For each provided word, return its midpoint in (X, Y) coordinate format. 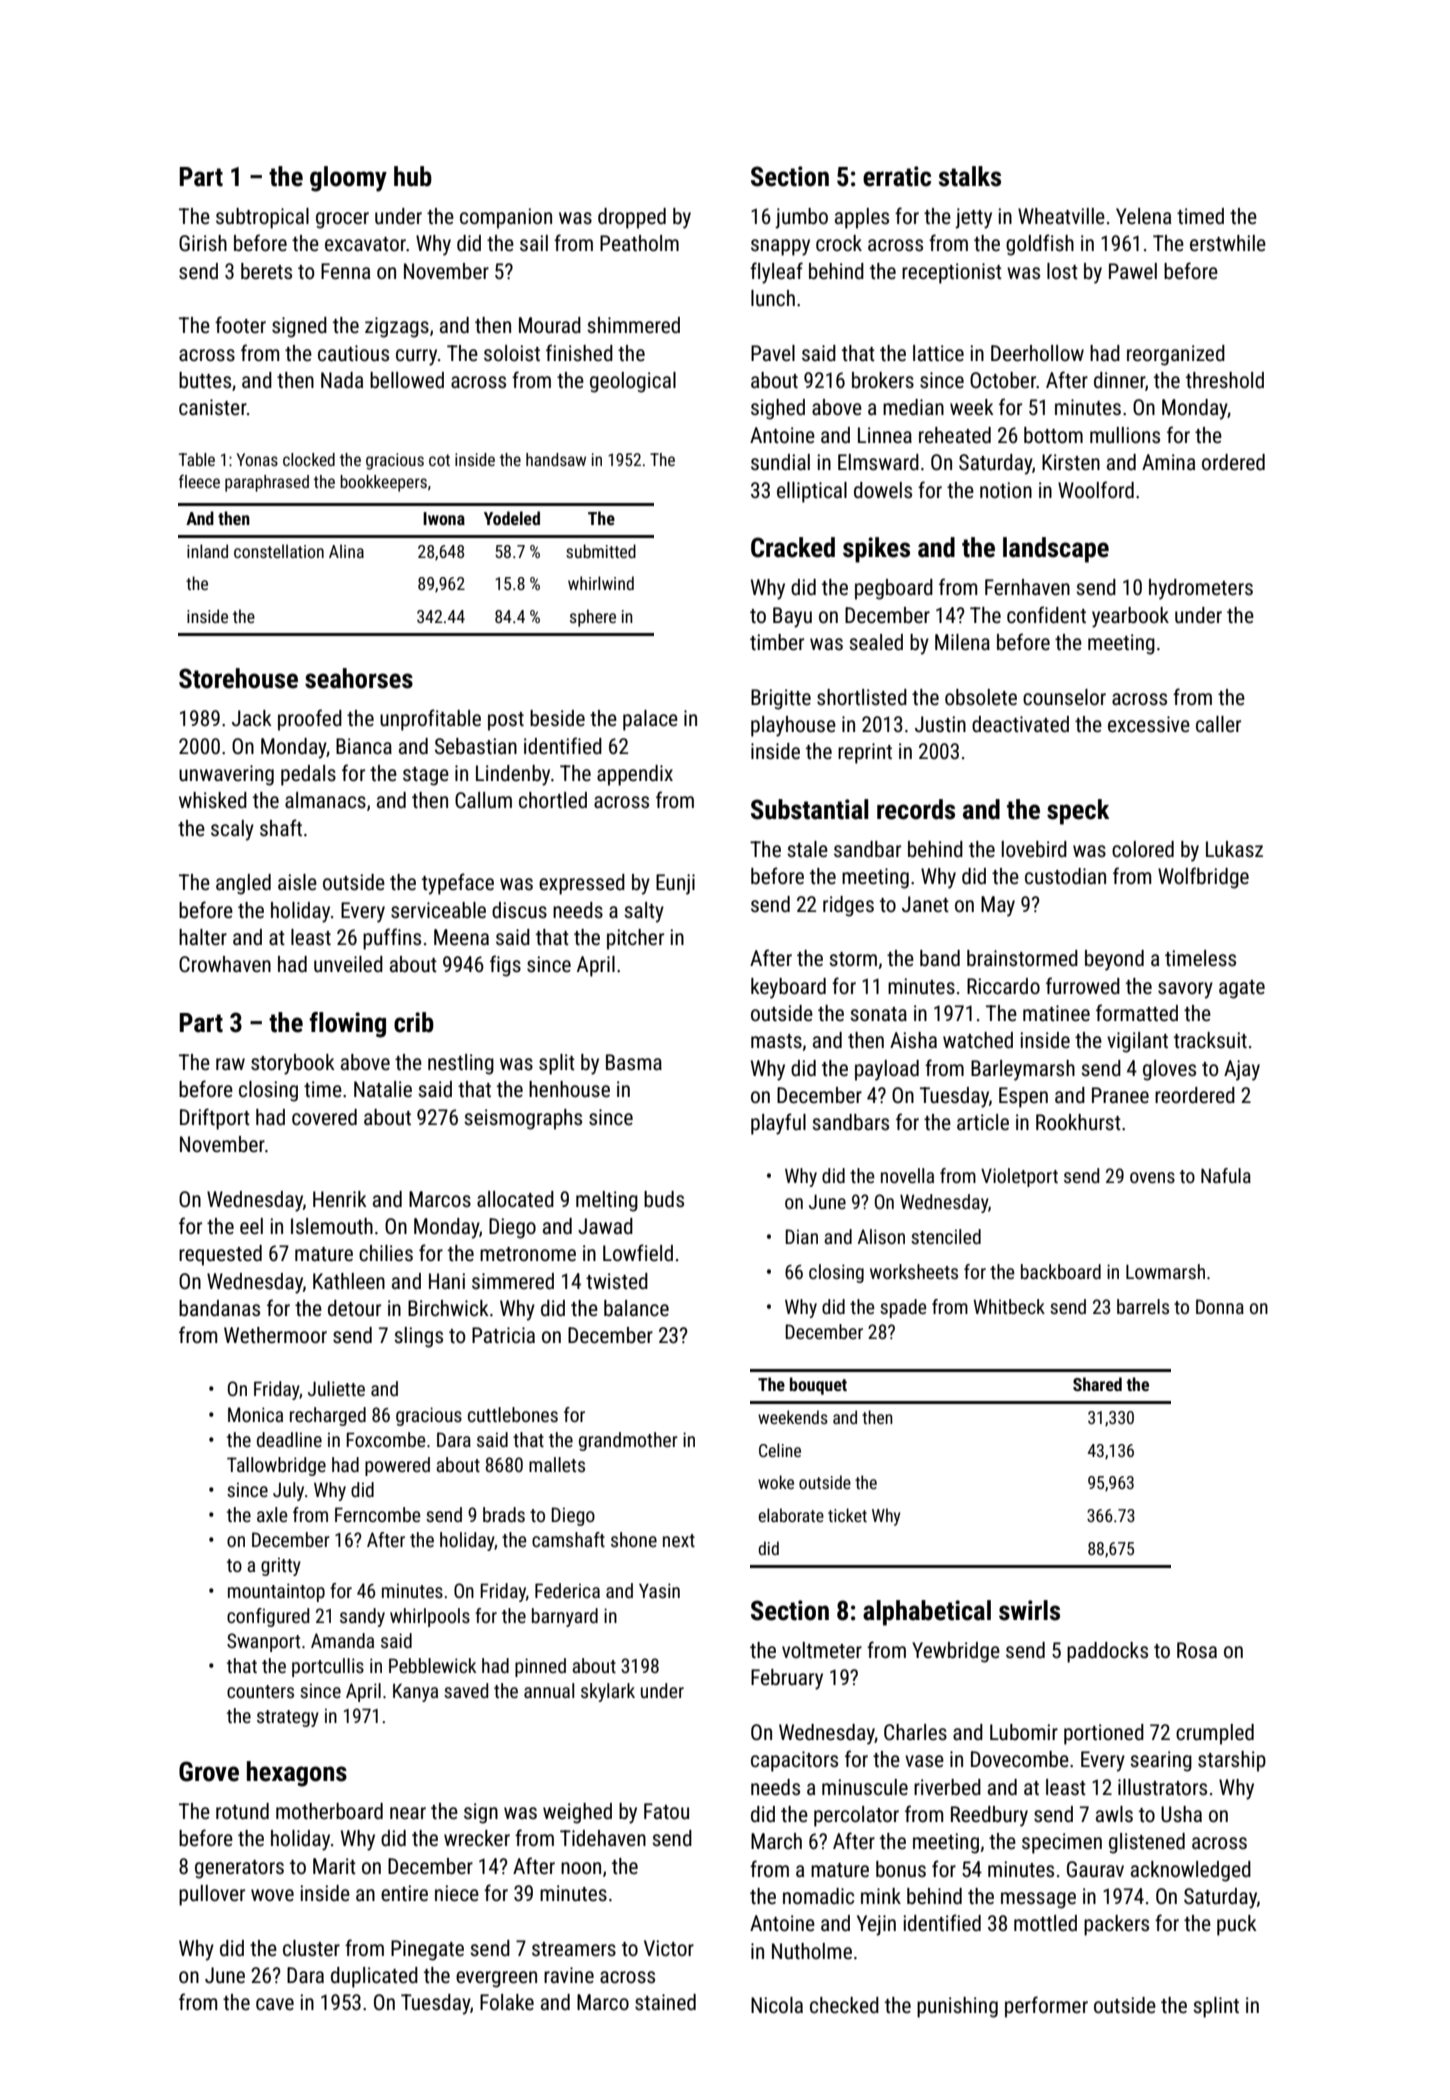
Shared (1097, 1384)
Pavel (773, 353)
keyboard (788, 988)
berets (266, 271)
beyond (1114, 960)
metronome (528, 1254)
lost (1062, 271)
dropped (632, 218)
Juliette (336, 1388)
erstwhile (1228, 243)
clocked (309, 459)
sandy (362, 1617)
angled (243, 884)
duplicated (374, 1977)
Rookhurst (1078, 1122)
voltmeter (822, 1650)
